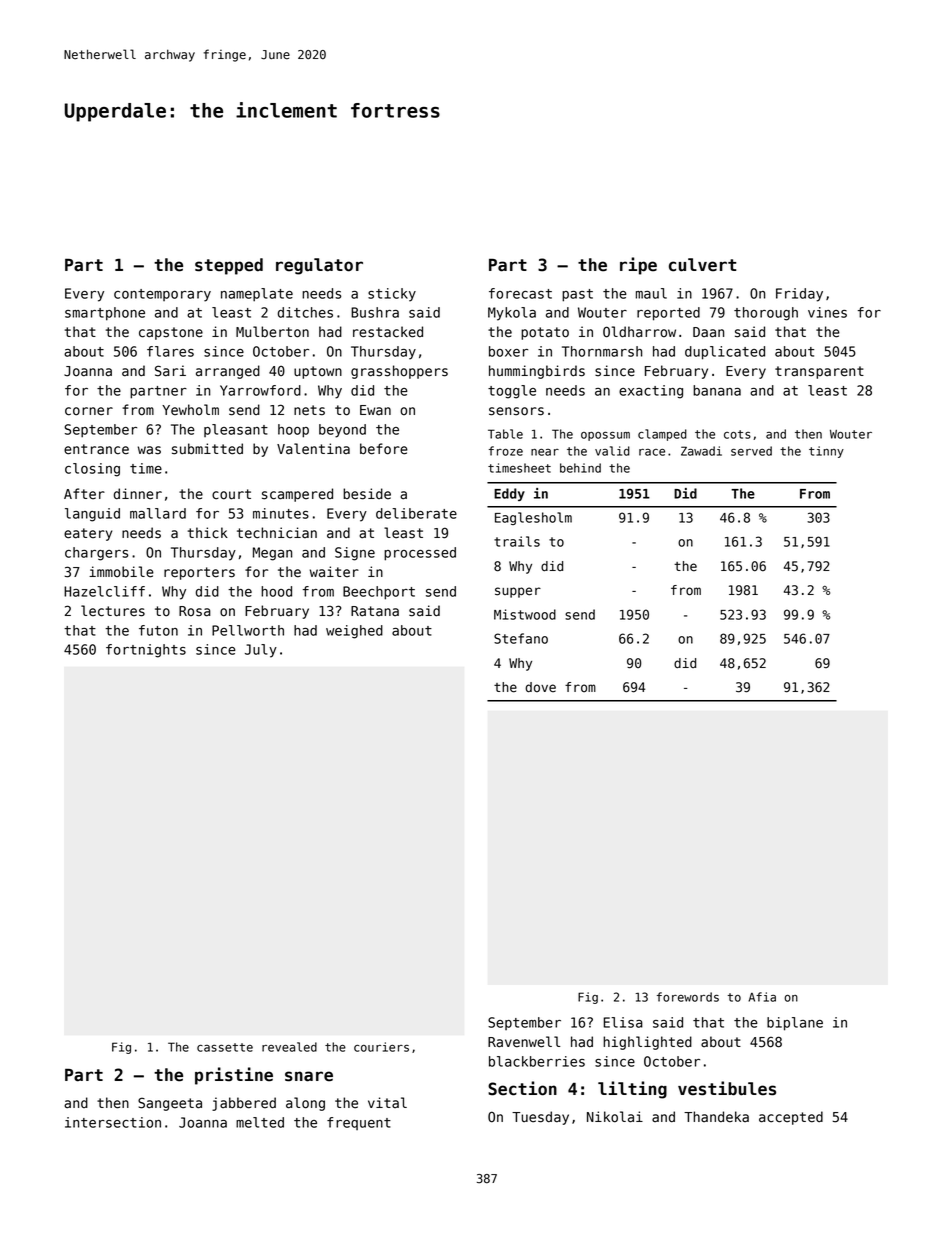 Image resolution: width=952 pixels, height=1233 pixels. I want to click on July, so click(261, 651).
